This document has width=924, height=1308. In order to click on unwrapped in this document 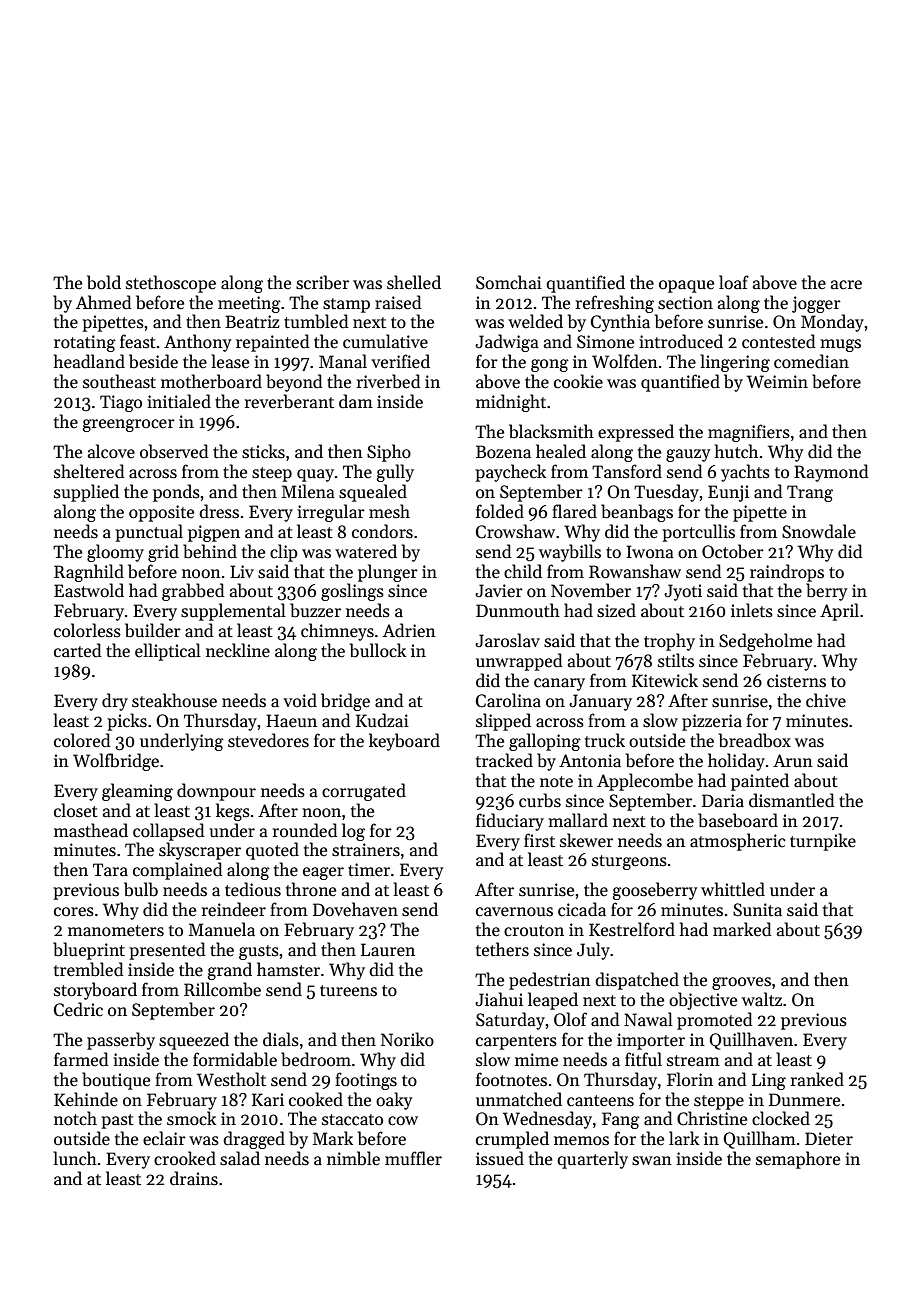, I will do `click(519, 662)`.
